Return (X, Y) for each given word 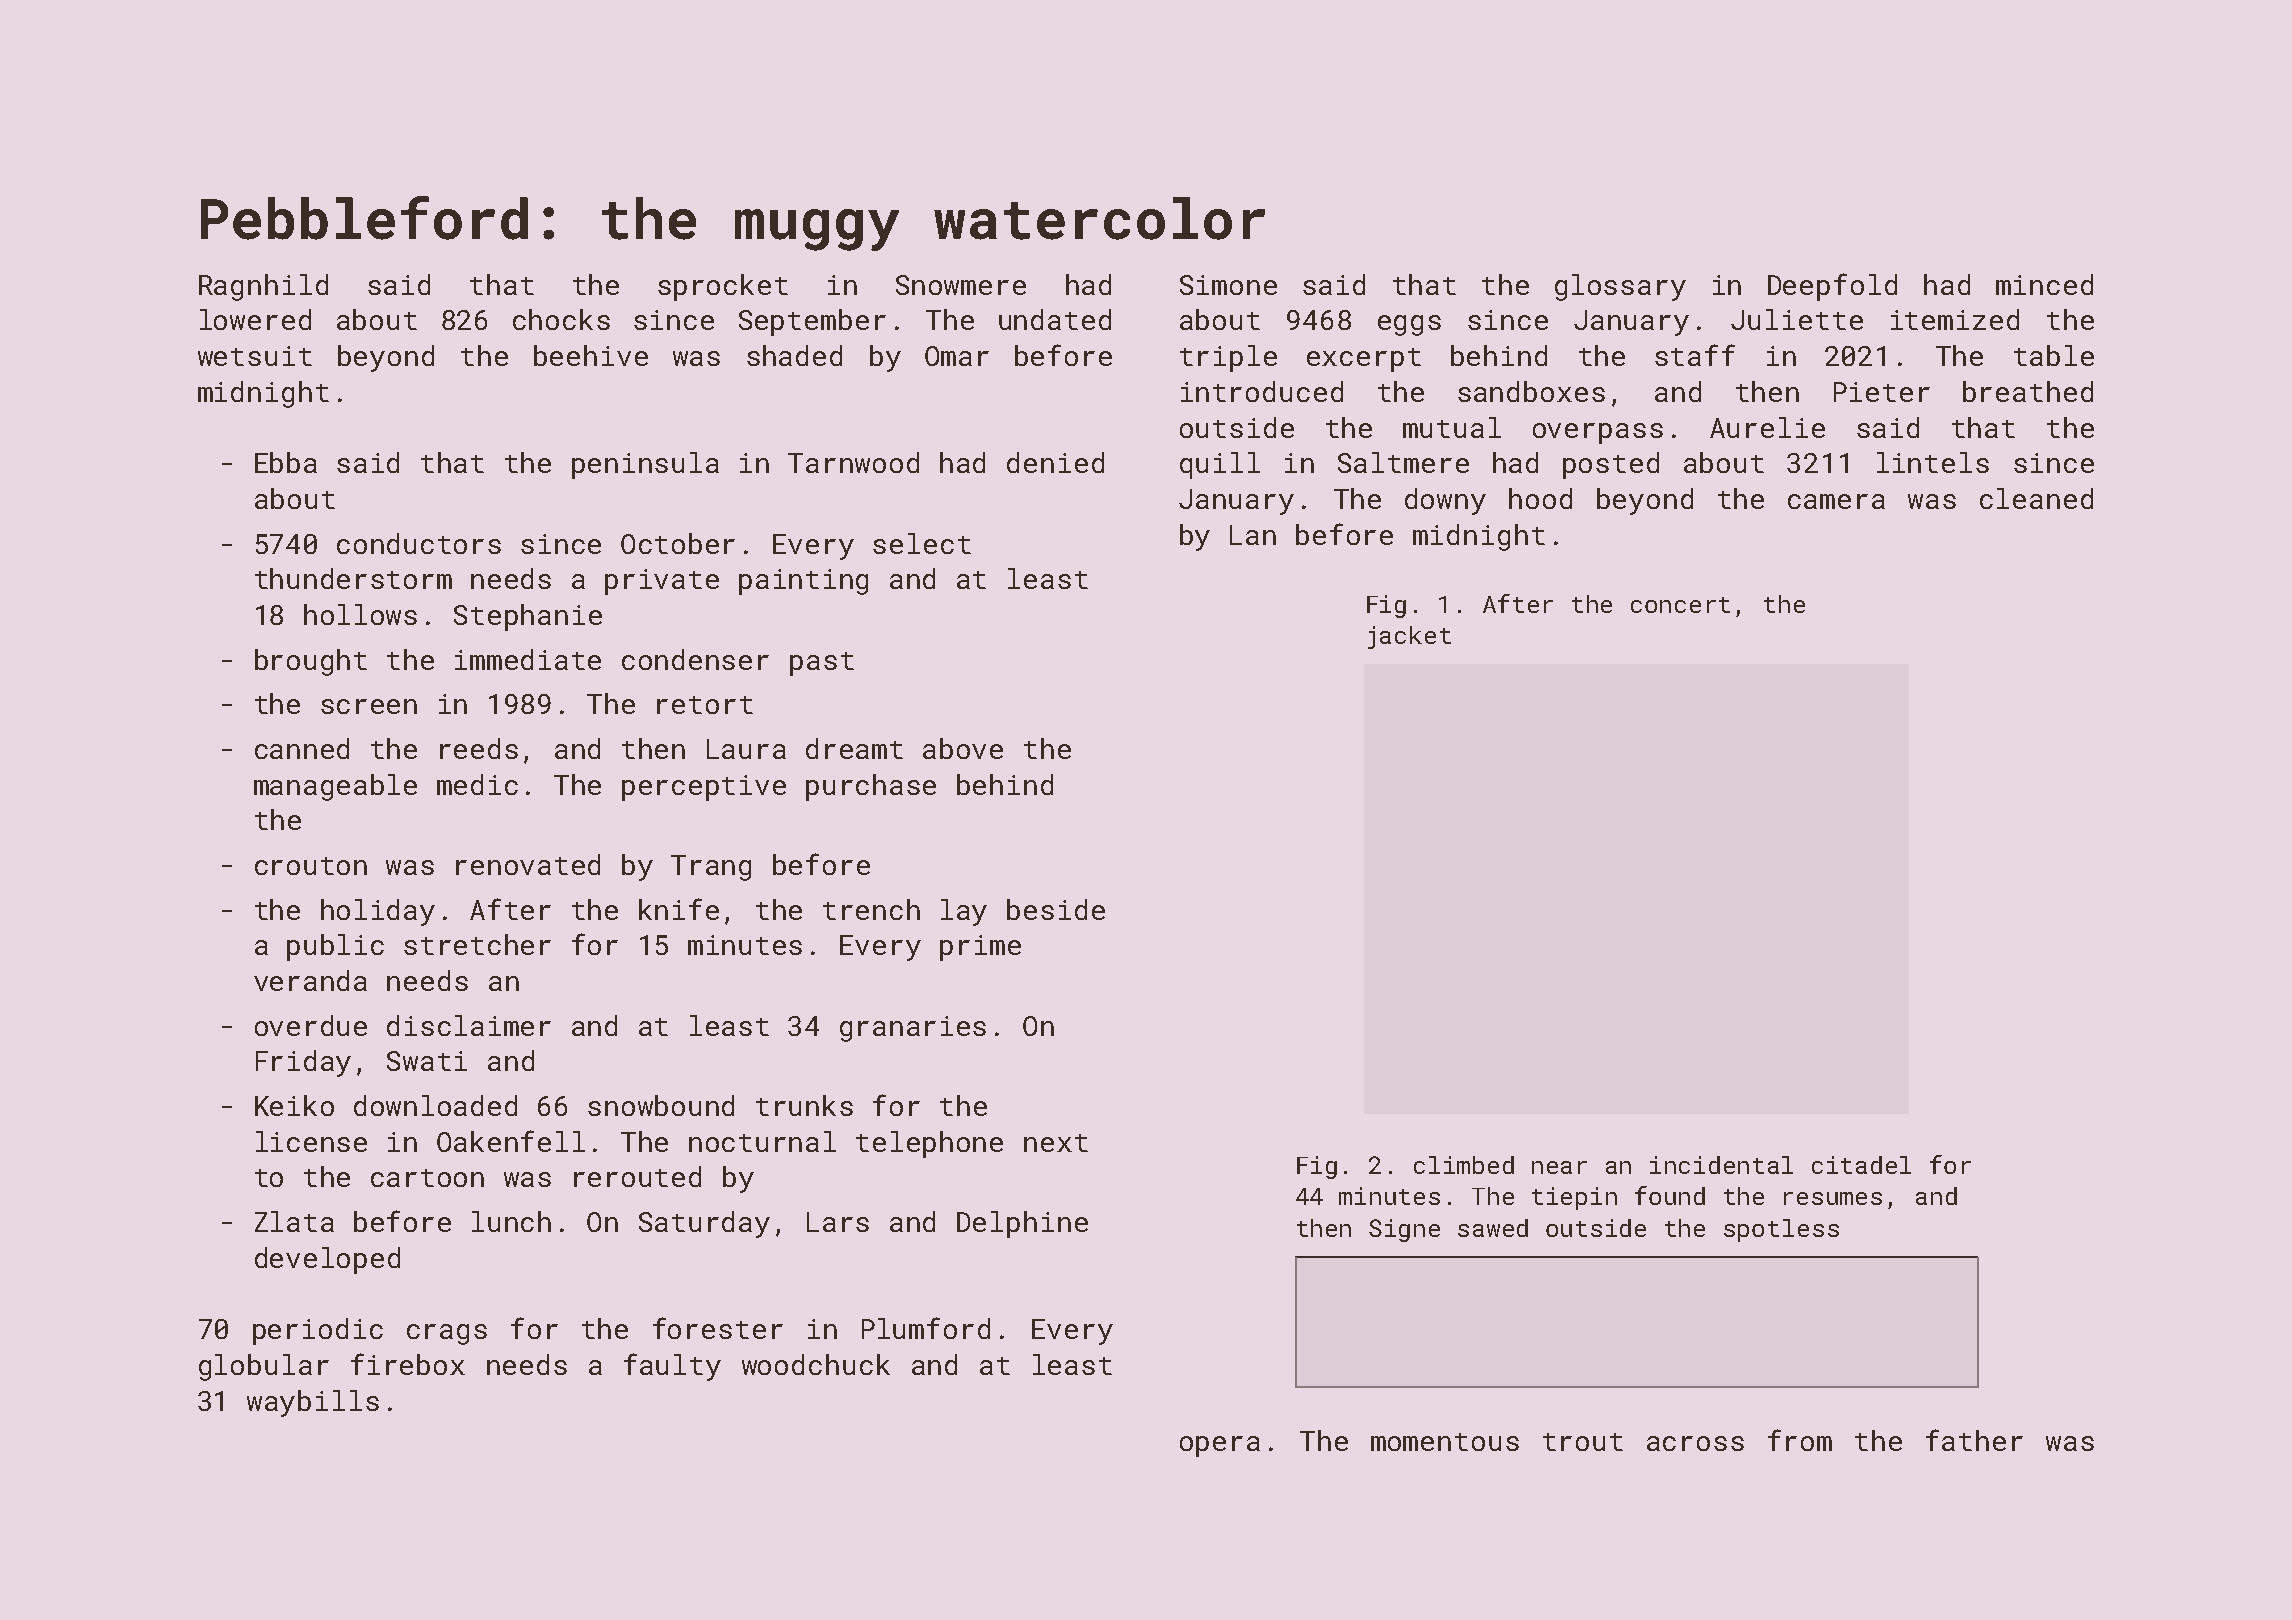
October (678, 543)
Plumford (926, 1328)
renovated (528, 864)
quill (1220, 465)
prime (980, 948)
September (812, 322)
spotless (1781, 1230)
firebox (408, 1364)
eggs (1409, 325)
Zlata (294, 1221)
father (1974, 1440)
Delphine (1022, 1224)
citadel (1861, 1165)
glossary (1620, 287)
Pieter (1882, 392)
